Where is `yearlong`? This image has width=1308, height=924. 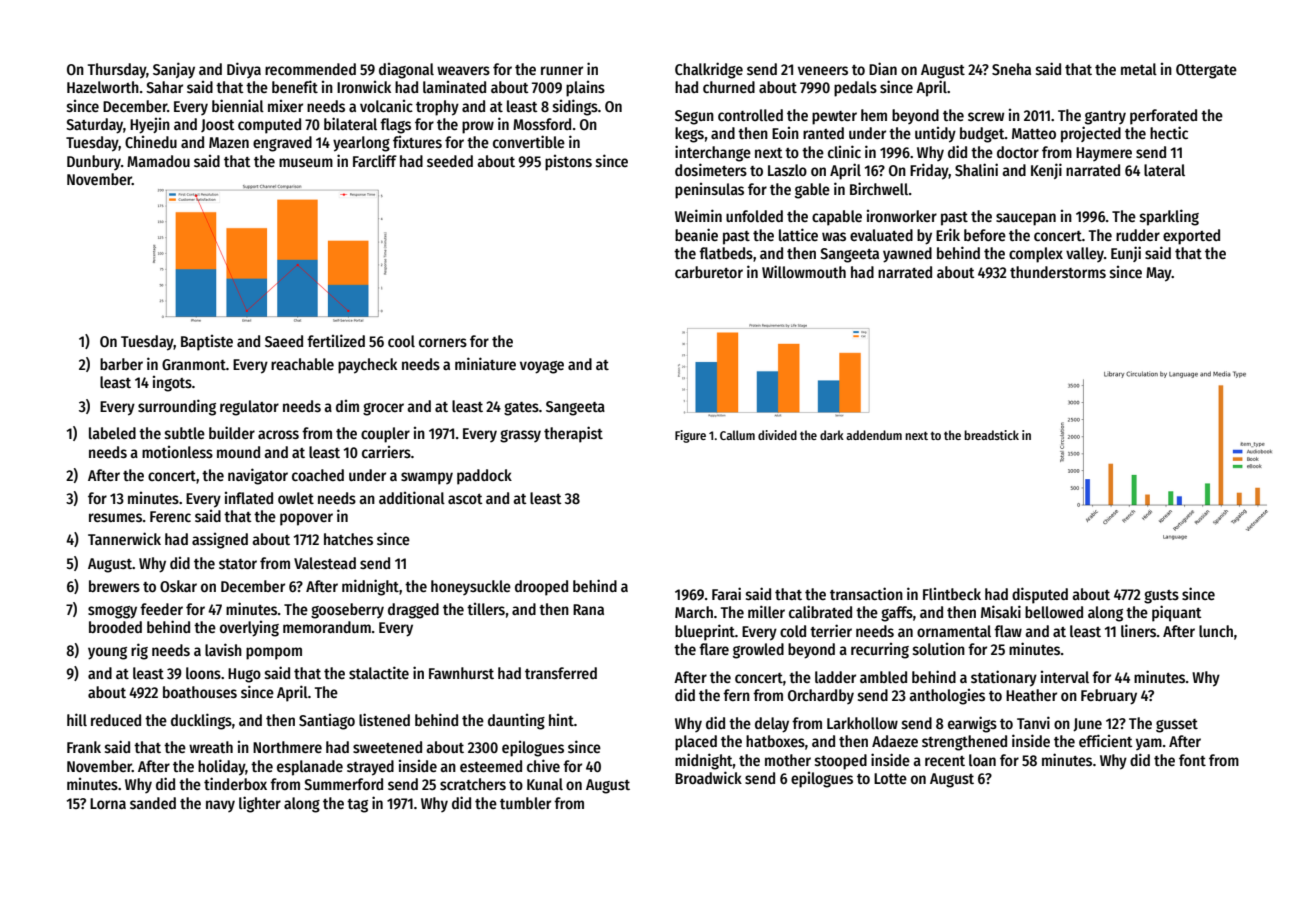 yearlong is located at coordinates (361, 144).
